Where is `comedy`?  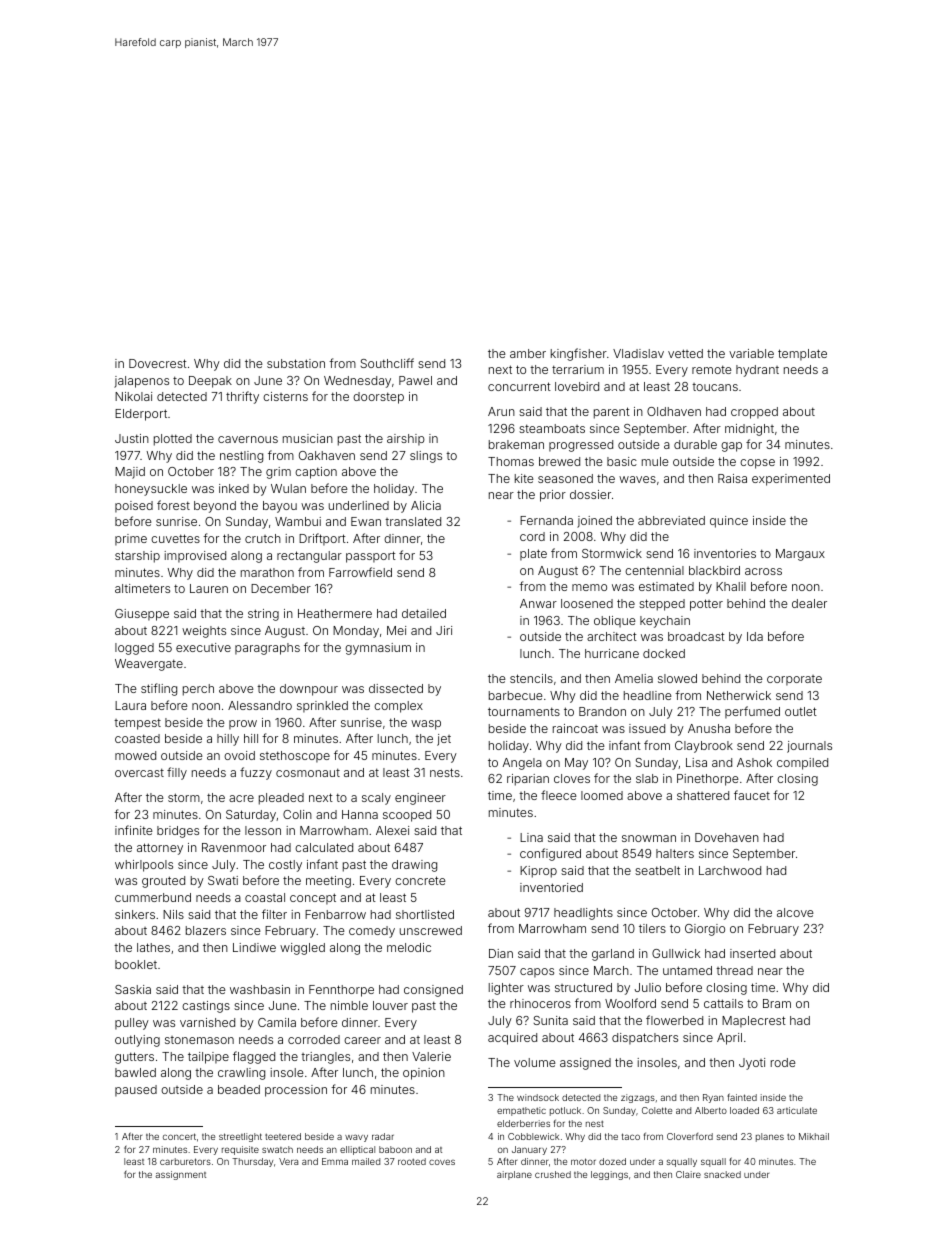 comedy is located at coordinates (372, 932).
